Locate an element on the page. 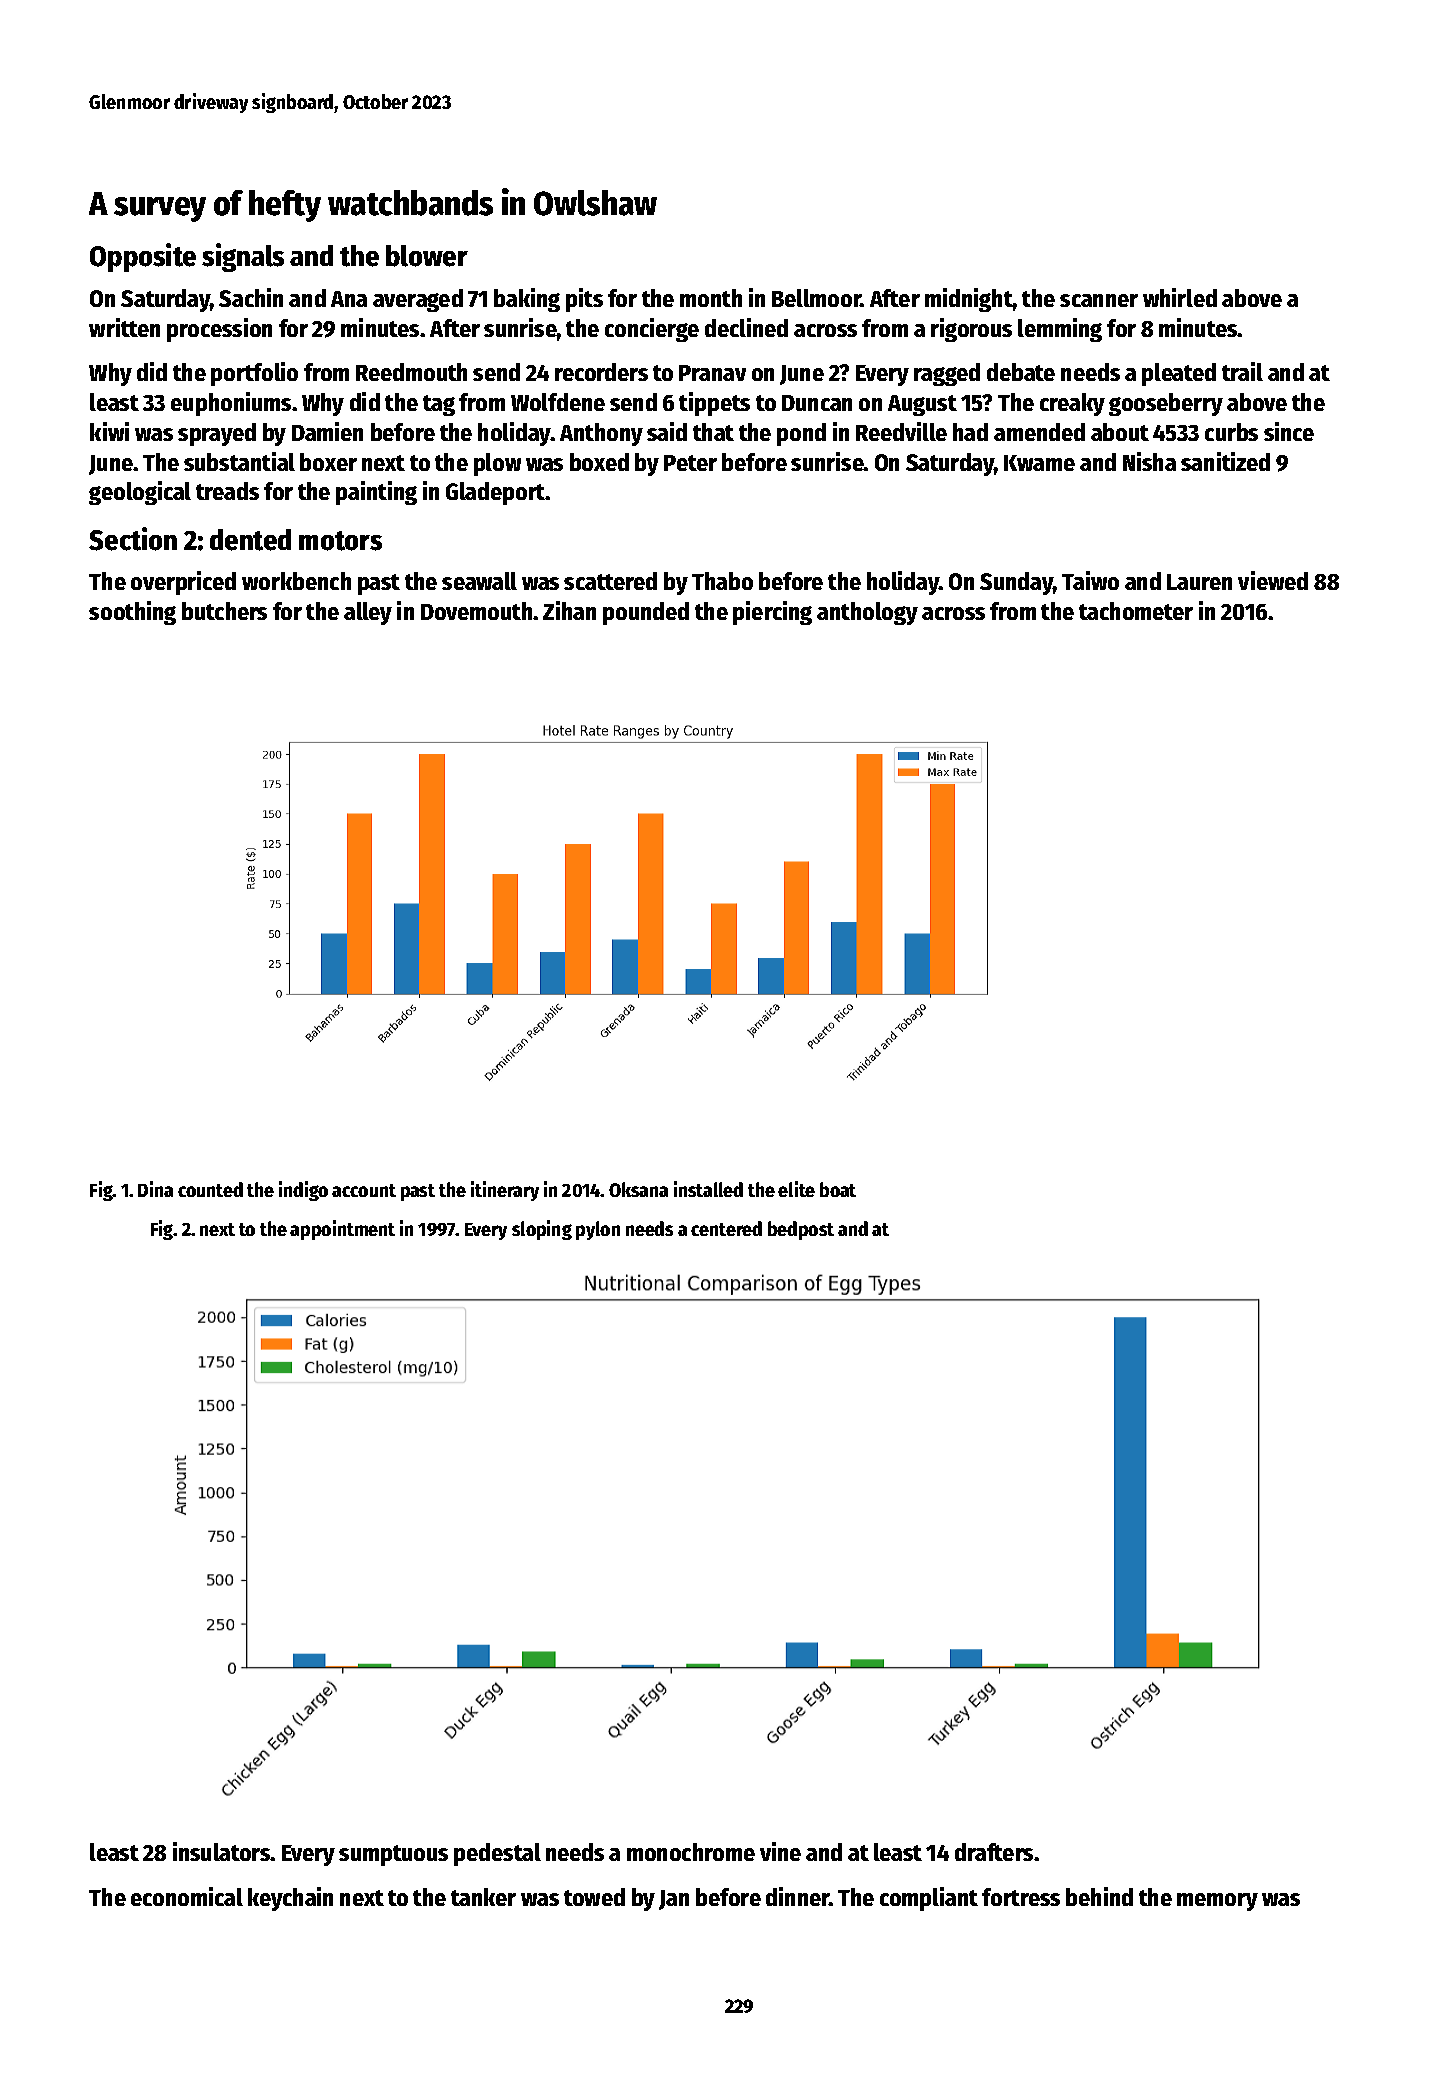  Dina is located at coordinates (155, 1189).
